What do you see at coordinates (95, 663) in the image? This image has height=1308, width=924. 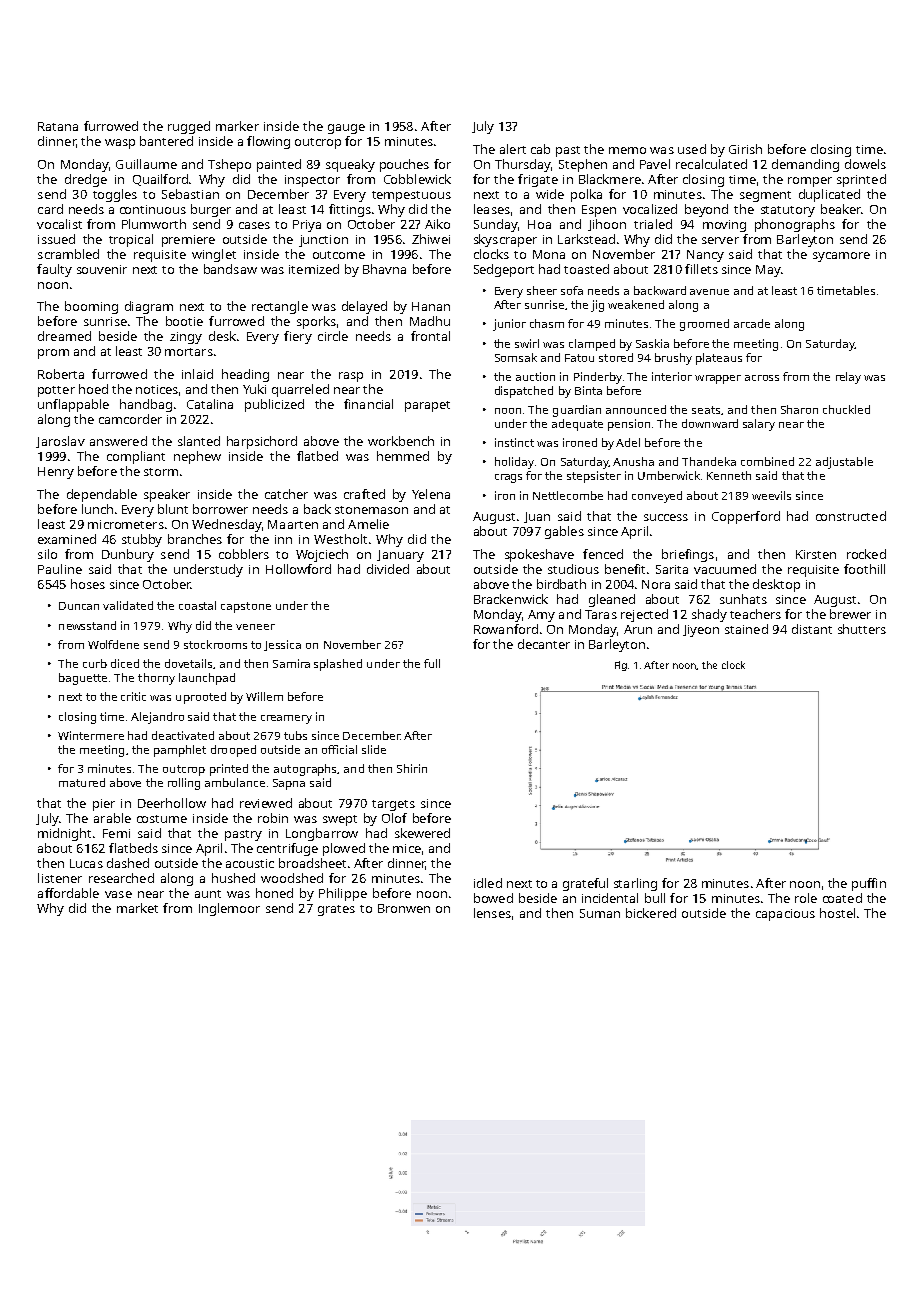 I see `curb` at bounding box center [95, 663].
